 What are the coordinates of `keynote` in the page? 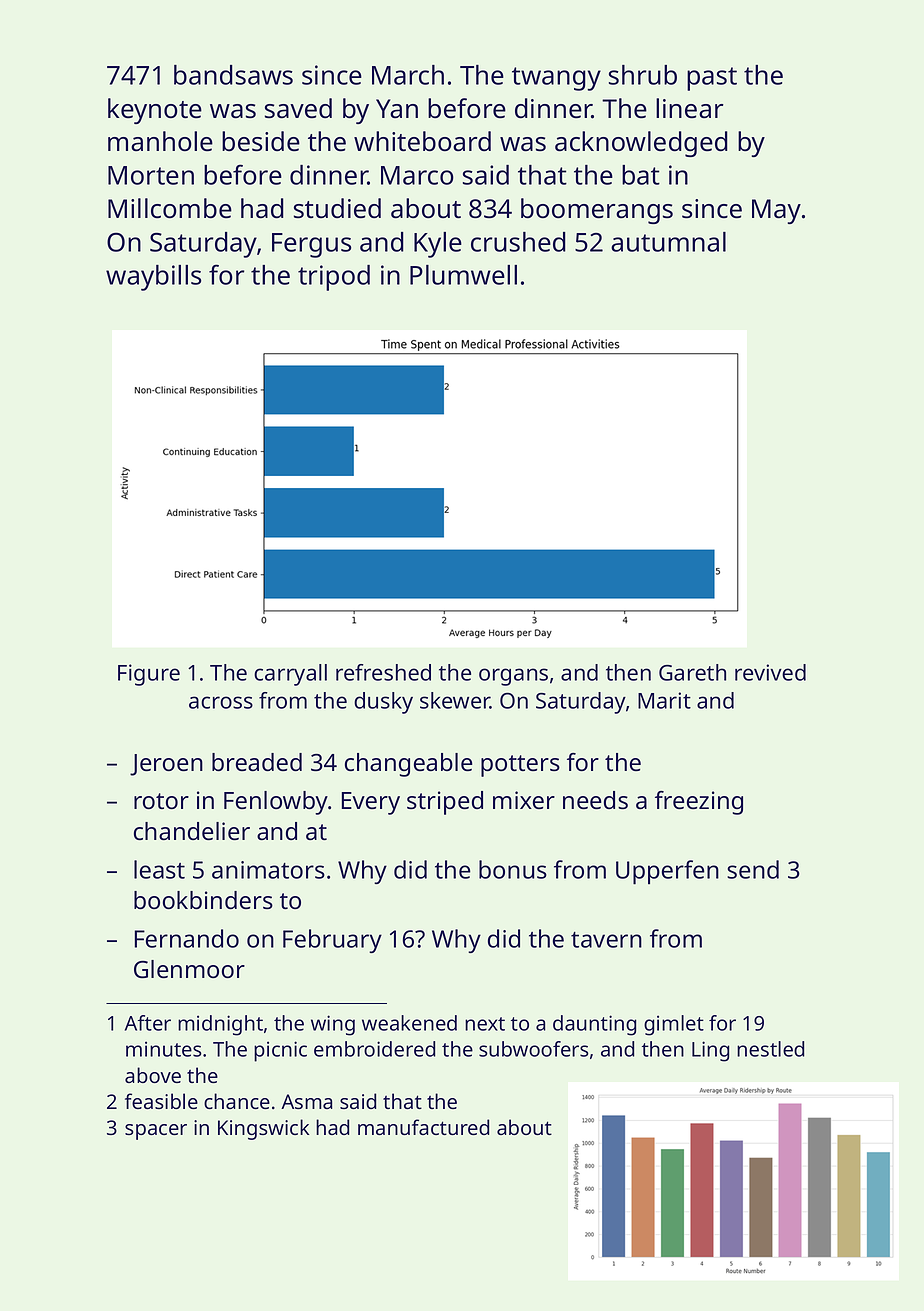 It's located at (155, 111).
